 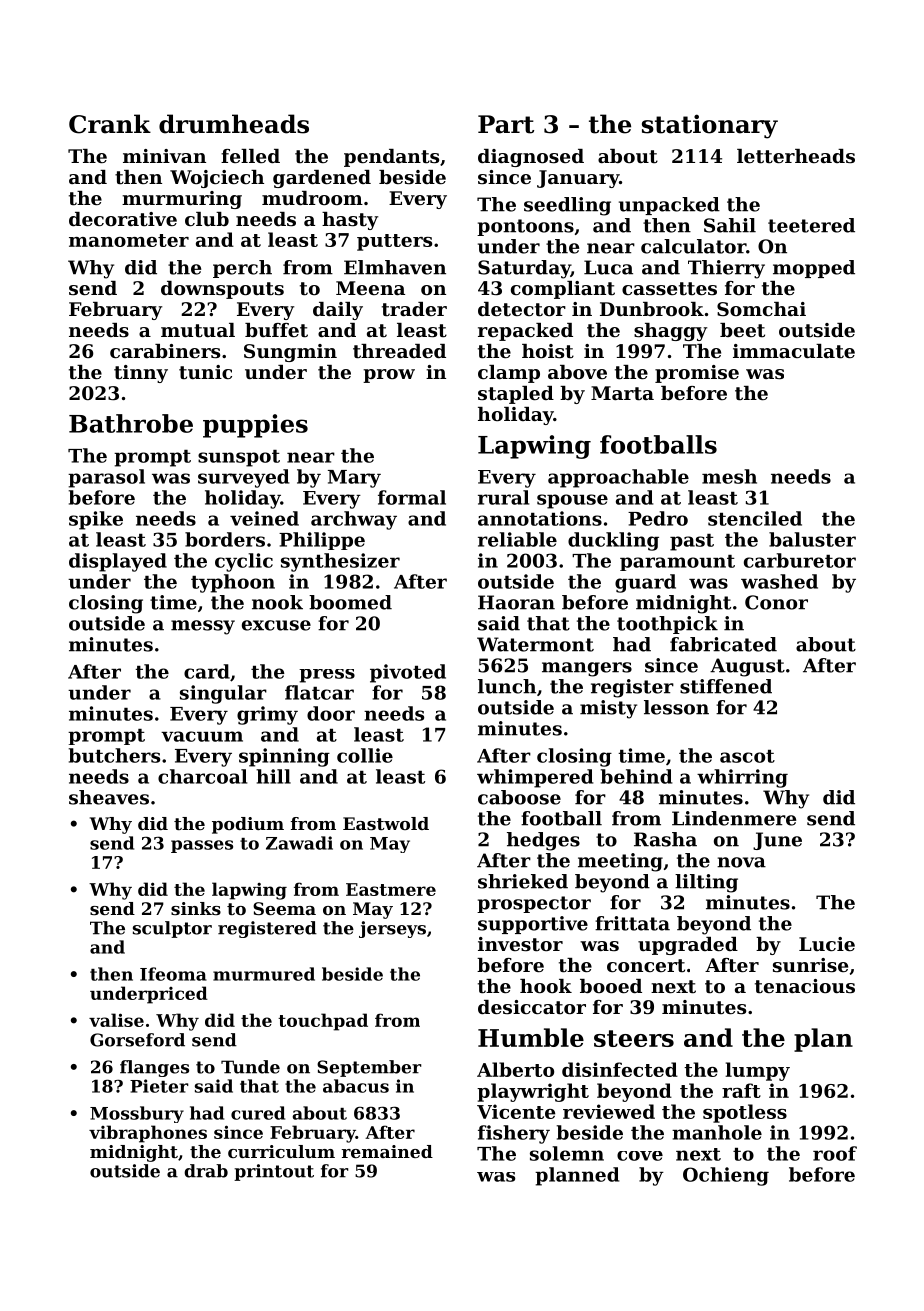 I want to click on stationary, so click(x=710, y=126).
